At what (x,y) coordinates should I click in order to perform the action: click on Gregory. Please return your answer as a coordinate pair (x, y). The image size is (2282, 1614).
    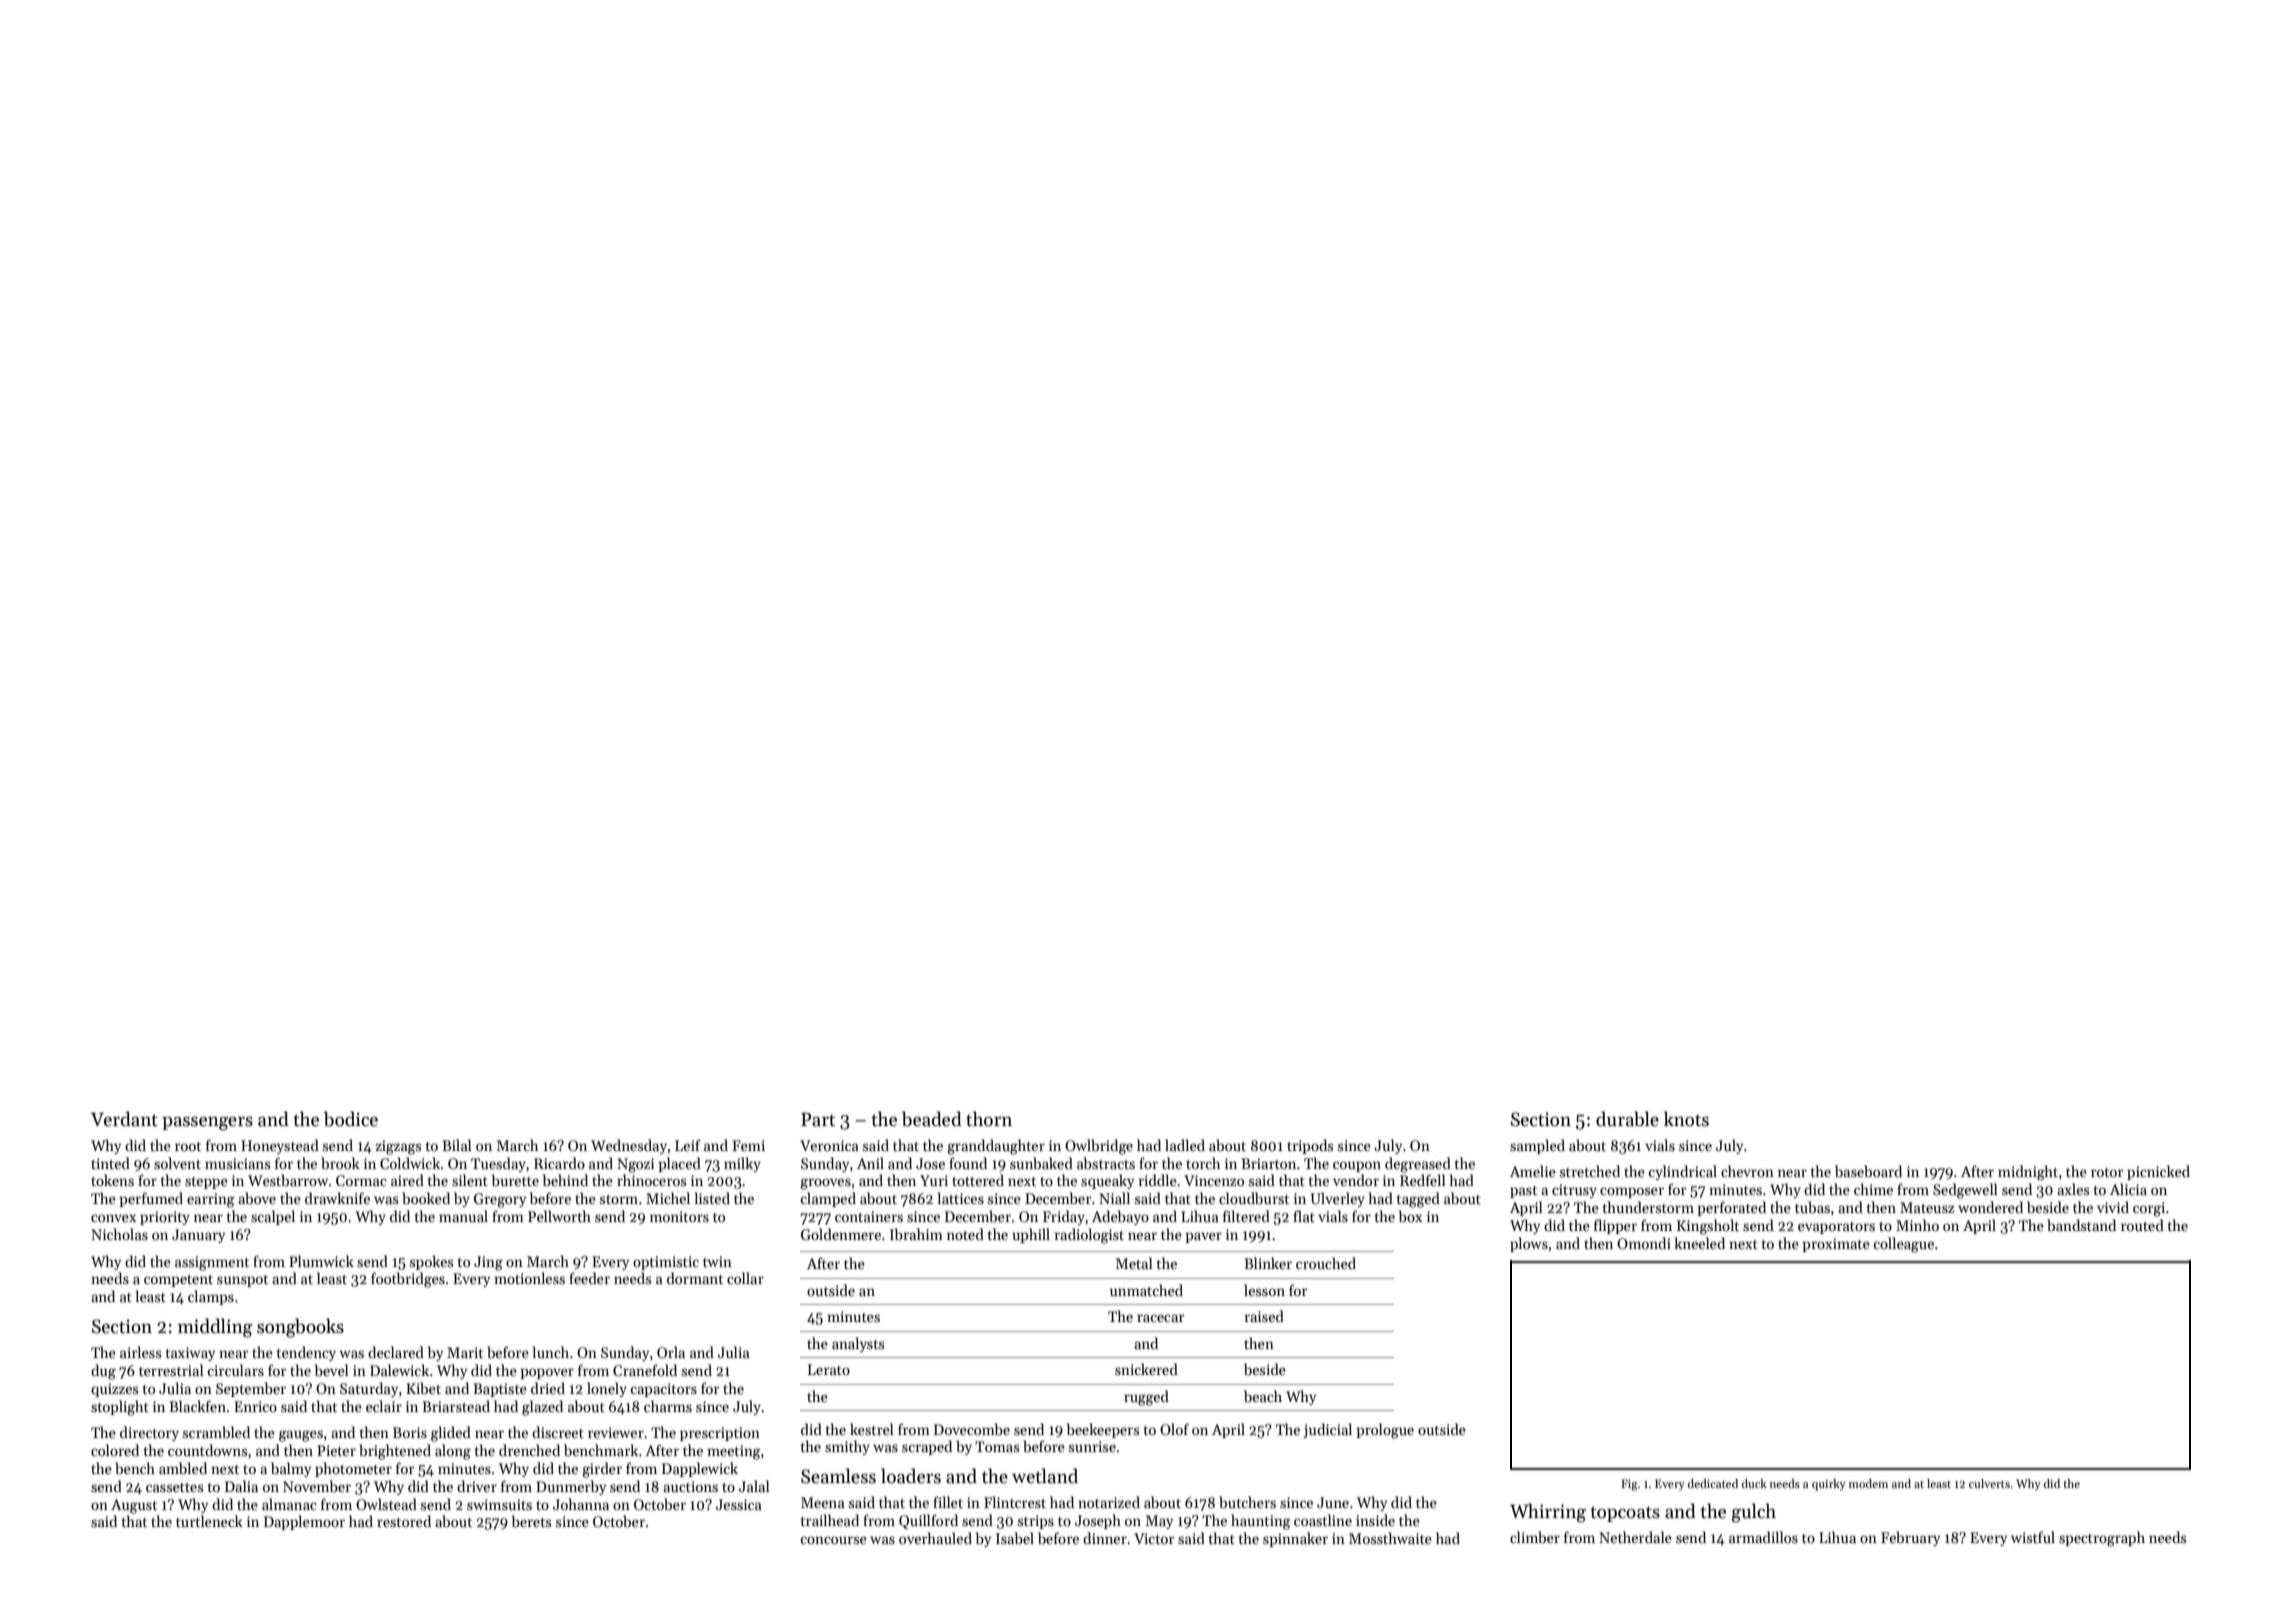
    Looking at the image, I should click on (500, 1200).
